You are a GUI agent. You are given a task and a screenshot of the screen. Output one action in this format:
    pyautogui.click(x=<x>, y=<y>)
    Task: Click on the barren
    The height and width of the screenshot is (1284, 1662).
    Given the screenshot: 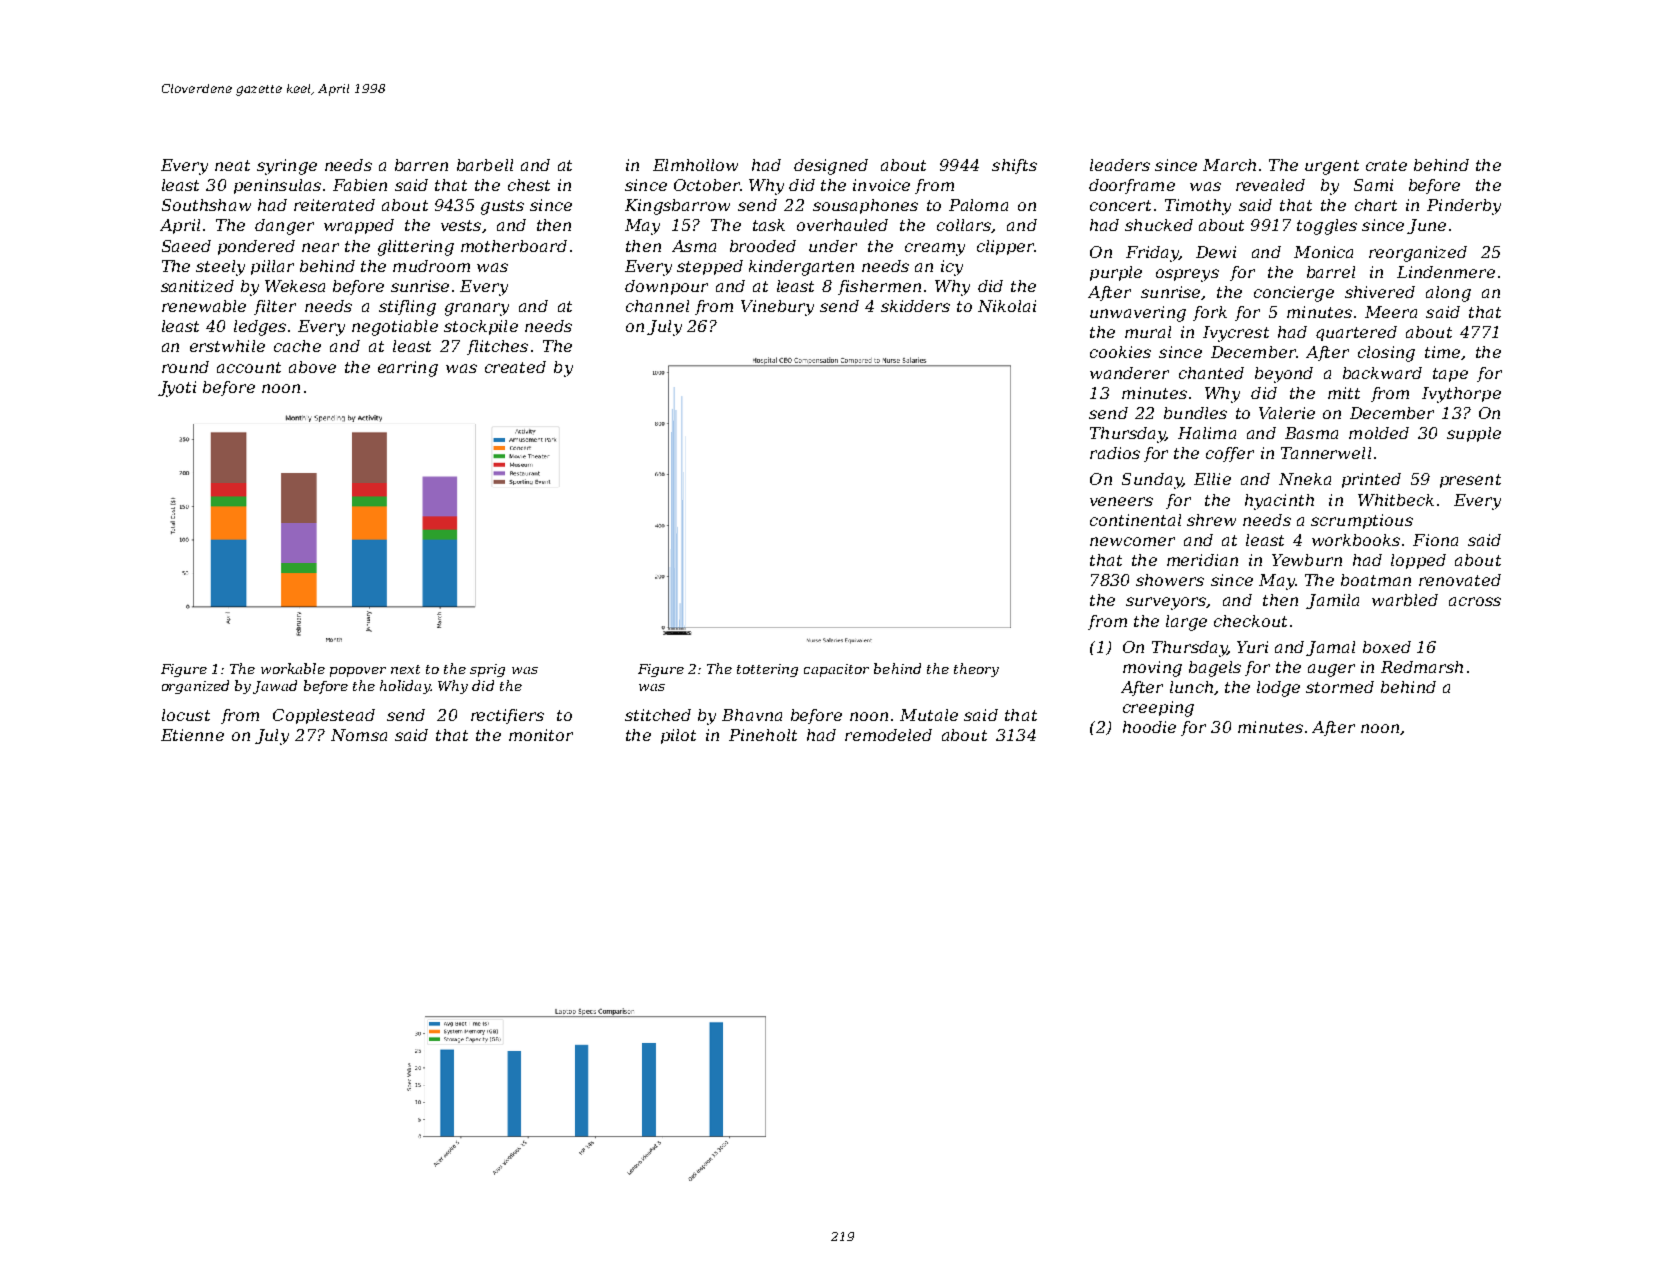 What is the action you would take?
    pyautogui.click(x=421, y=165)
